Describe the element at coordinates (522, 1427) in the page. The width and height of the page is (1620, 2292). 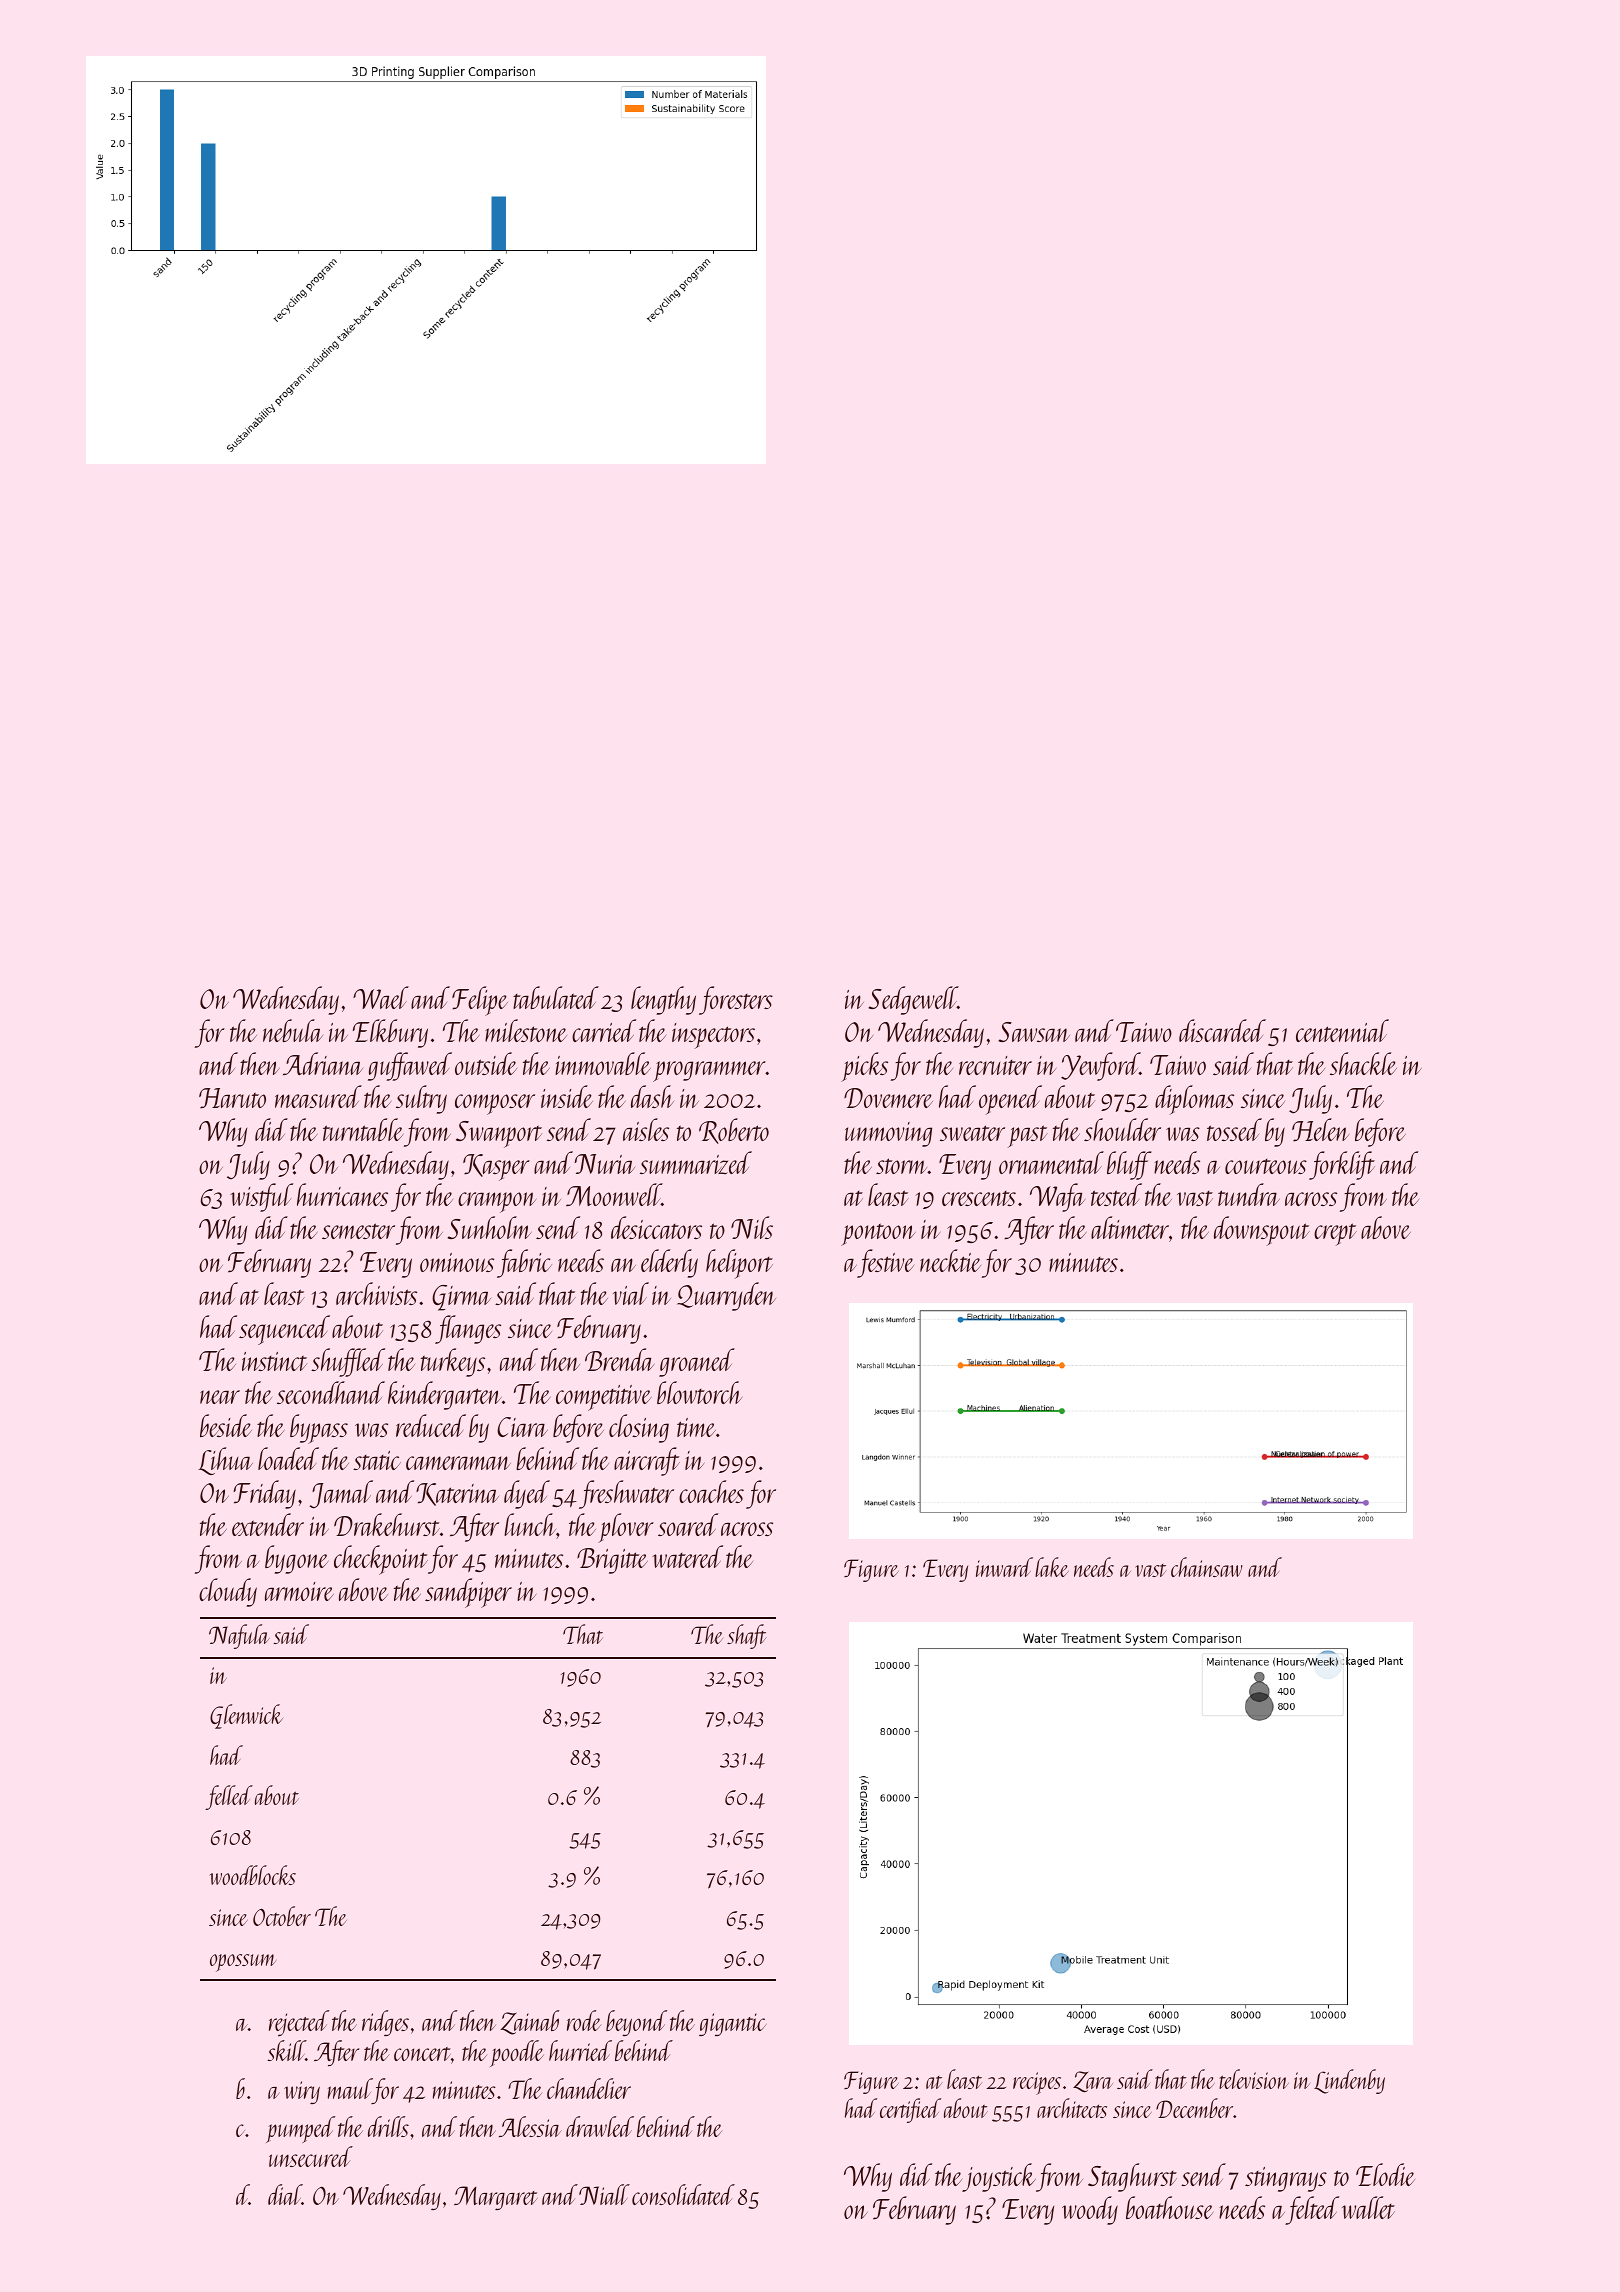
I see `Ciara` at that location.
